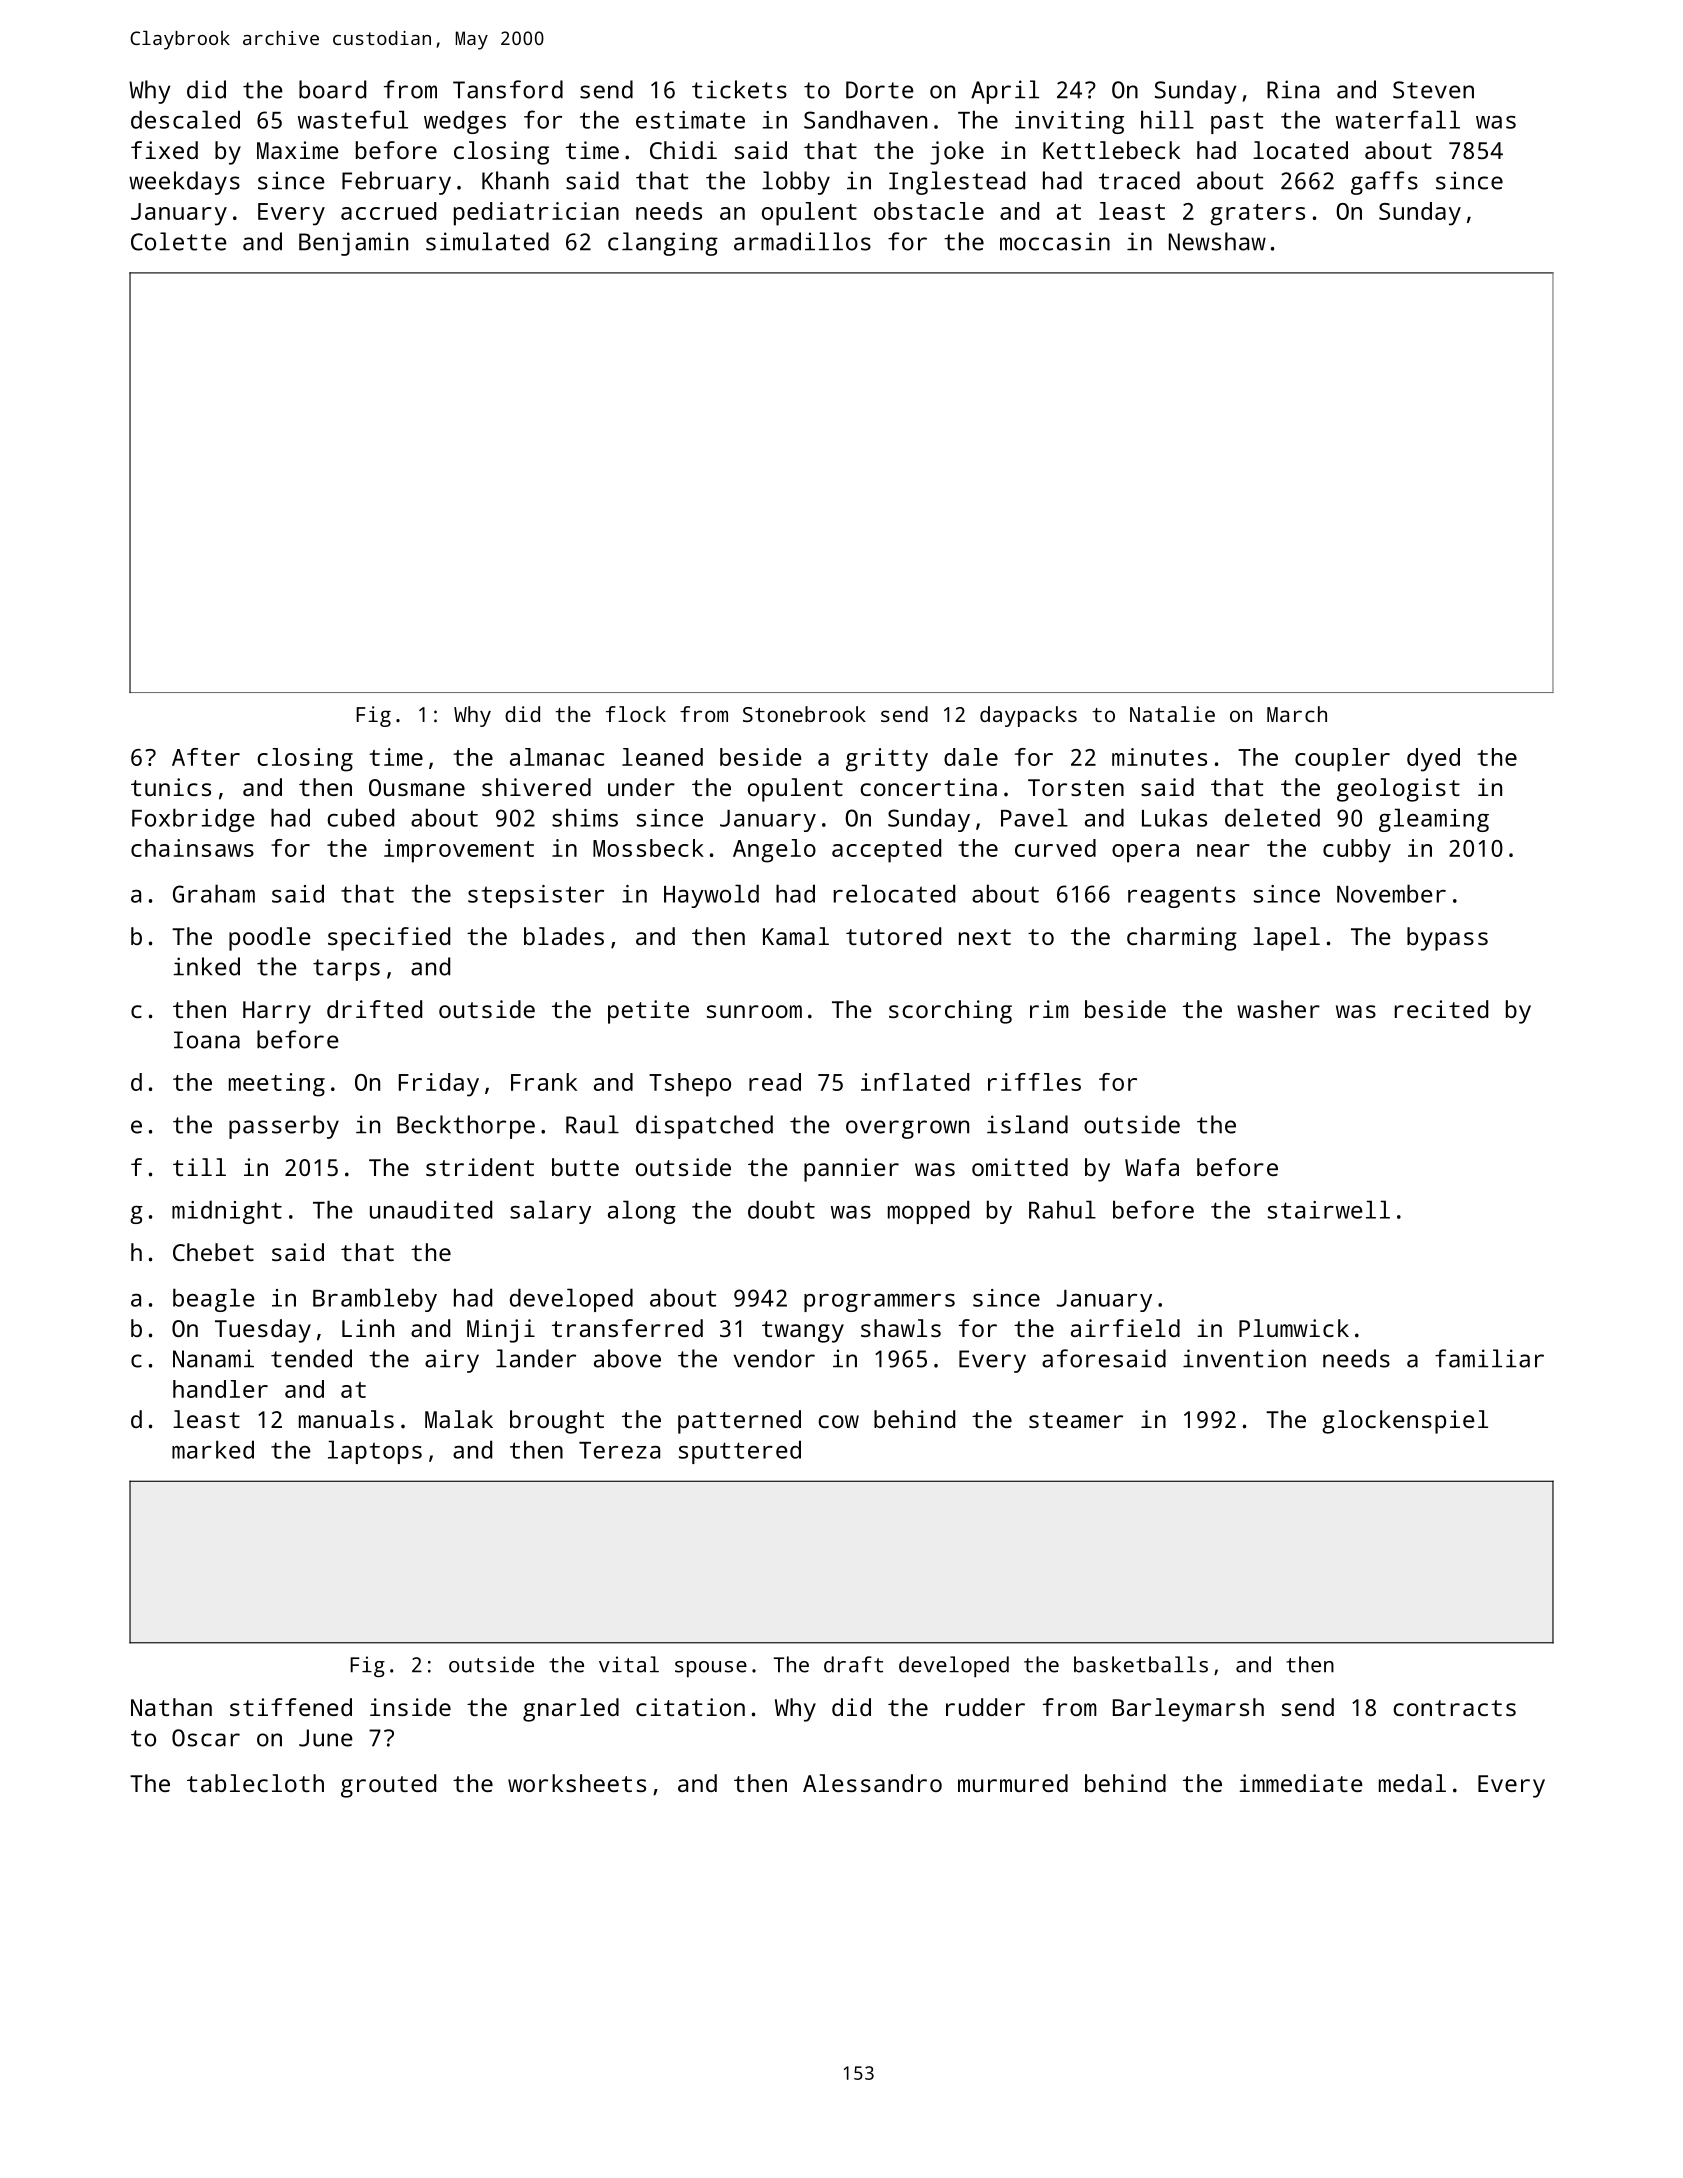 This document has height=2178, width=1683. Describe the element at coordinates (1405, 1422) in the document. I see `glockenspiel` at that location.
